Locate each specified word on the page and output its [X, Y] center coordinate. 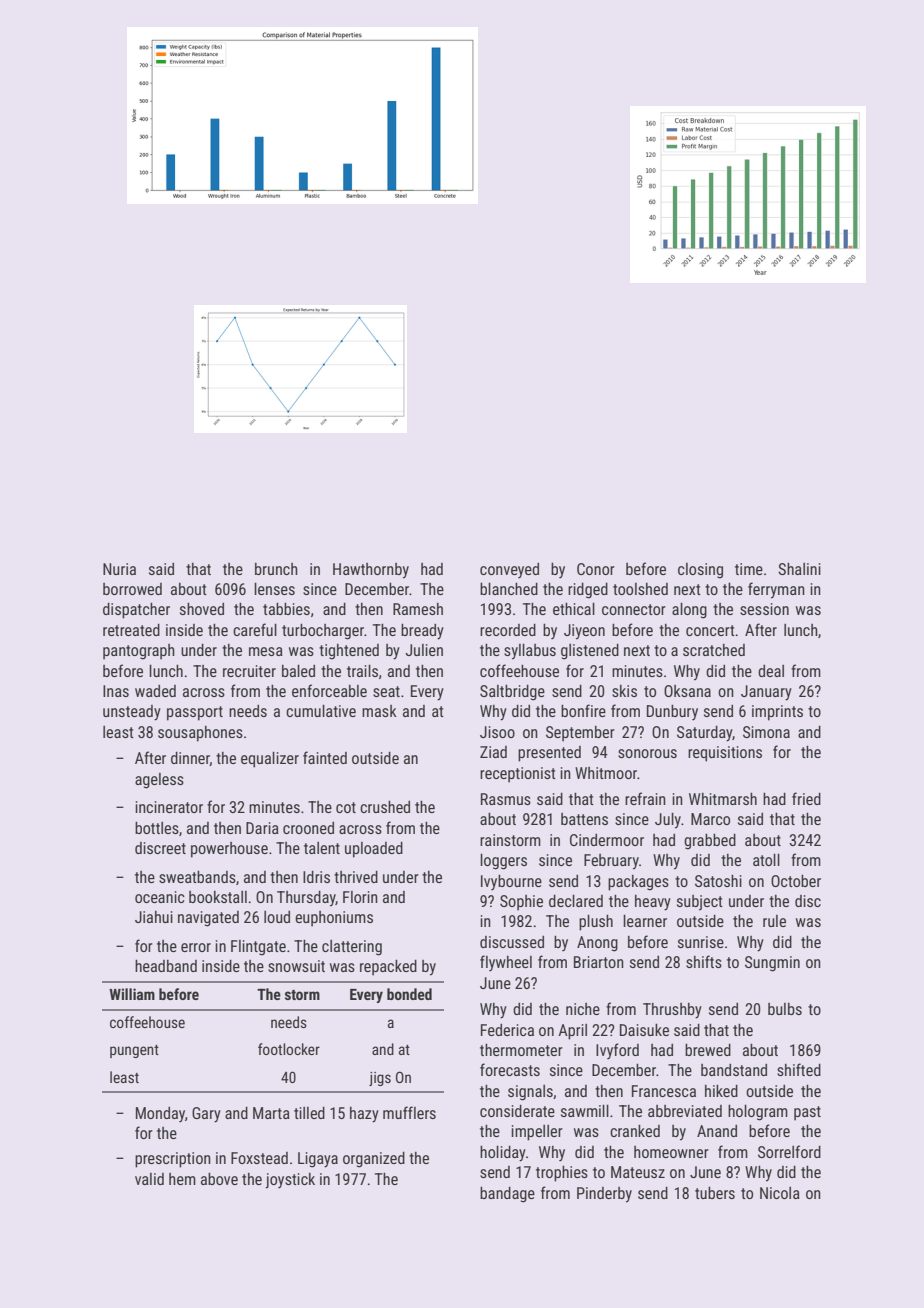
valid [149, 1179]
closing [700, 571]
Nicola [780, 1193]
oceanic [160, 897]
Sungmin [772, 964]
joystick [290, 1181]
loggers [503, 862]
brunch [276, 569]
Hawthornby [371, 571]
